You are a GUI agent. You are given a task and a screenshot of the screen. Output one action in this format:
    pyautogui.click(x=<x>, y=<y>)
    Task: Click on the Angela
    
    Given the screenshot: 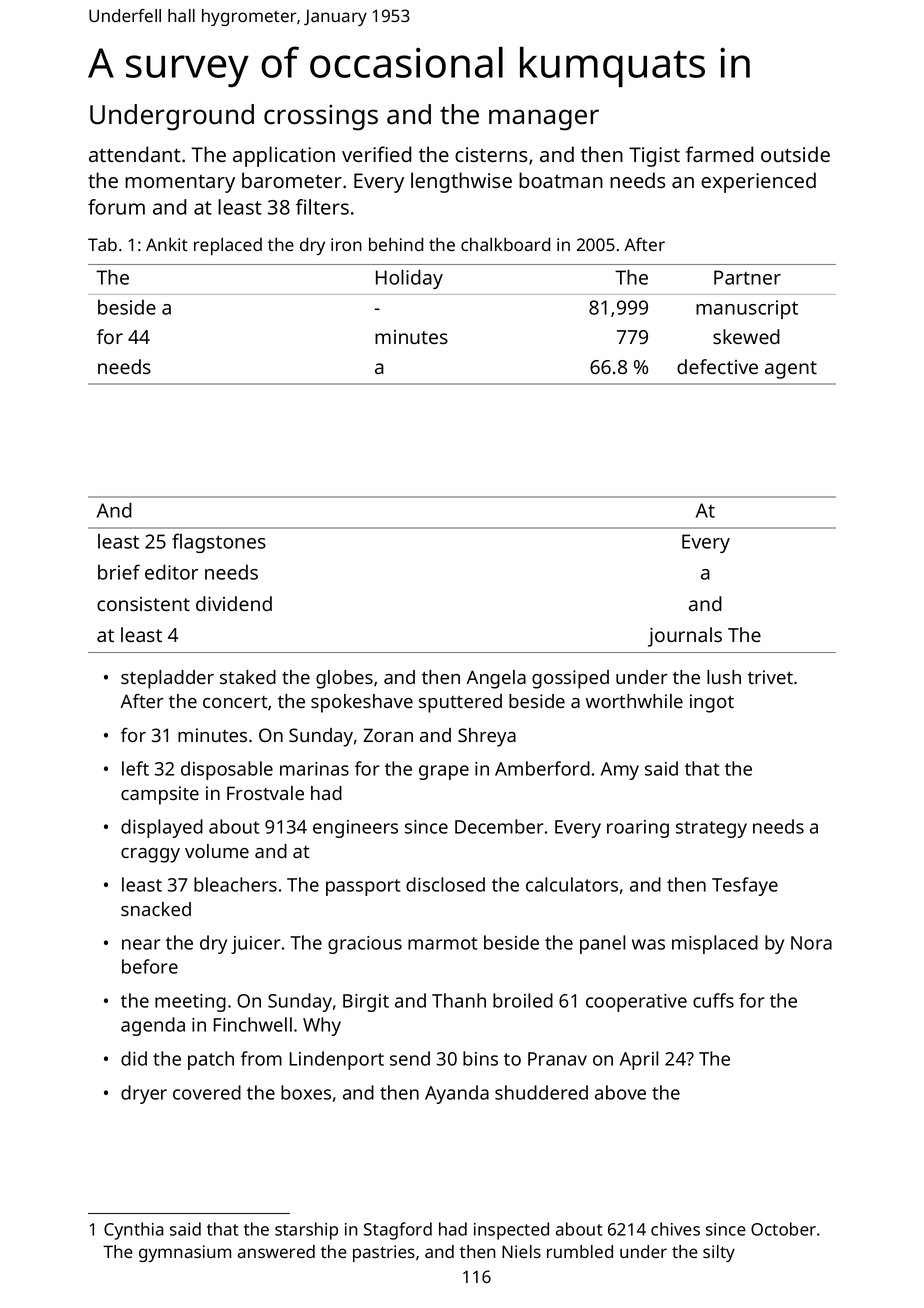 What is the action you would take?
    pyautogui.click(x=496, y=679)
